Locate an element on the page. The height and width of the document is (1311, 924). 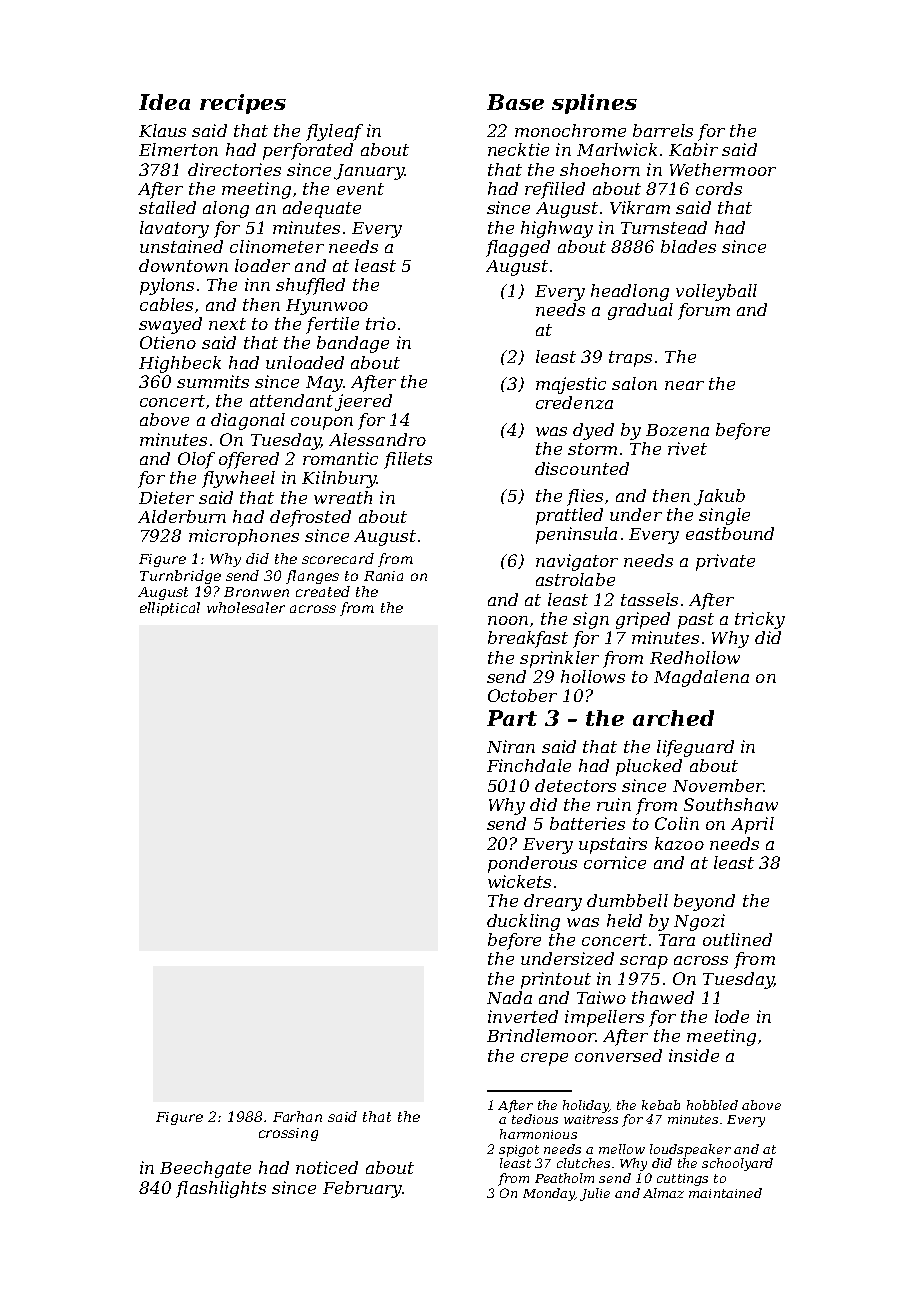
pylons is located at coordinates (167, 286).
